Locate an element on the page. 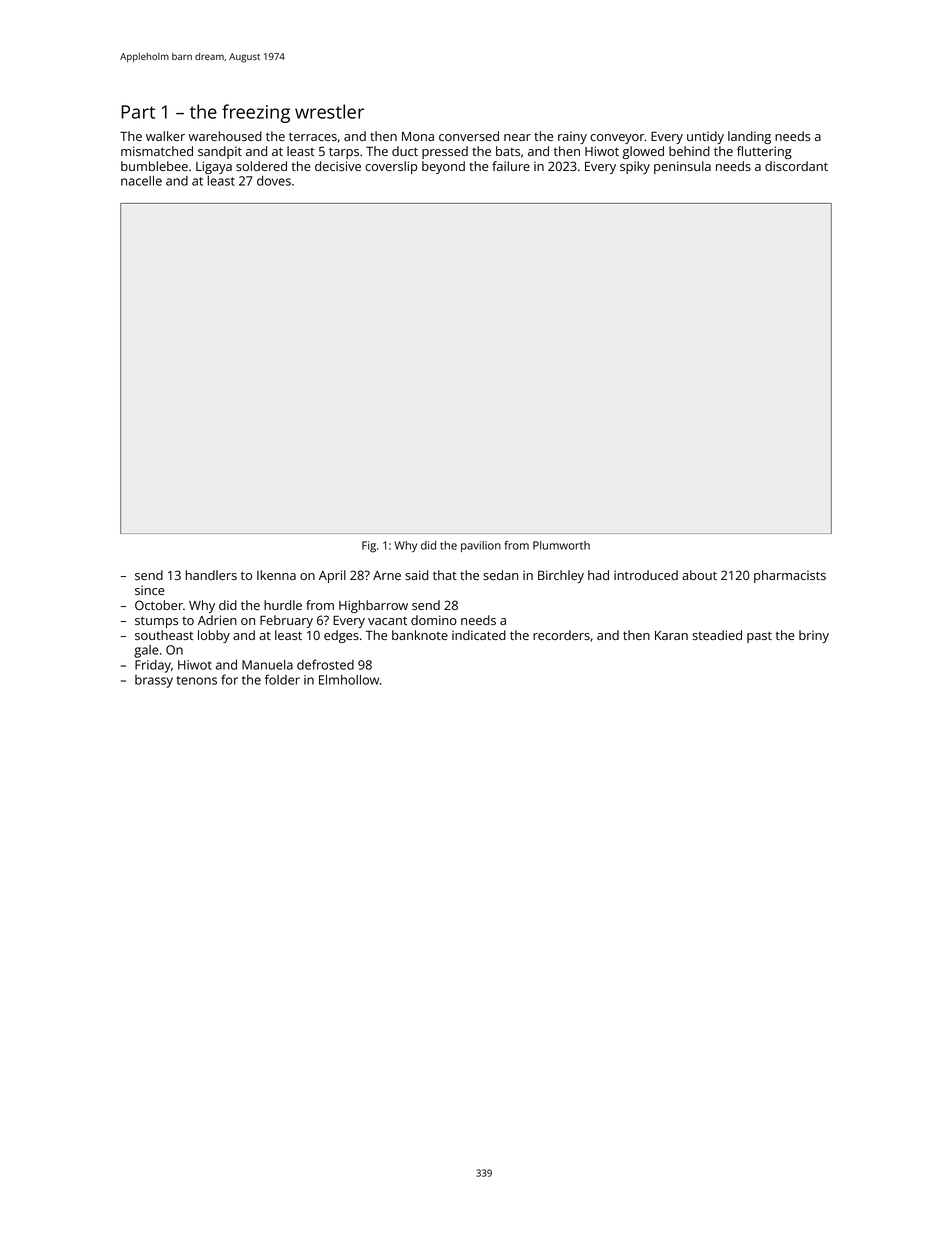  lobby is located at coordinates (214, 636).
